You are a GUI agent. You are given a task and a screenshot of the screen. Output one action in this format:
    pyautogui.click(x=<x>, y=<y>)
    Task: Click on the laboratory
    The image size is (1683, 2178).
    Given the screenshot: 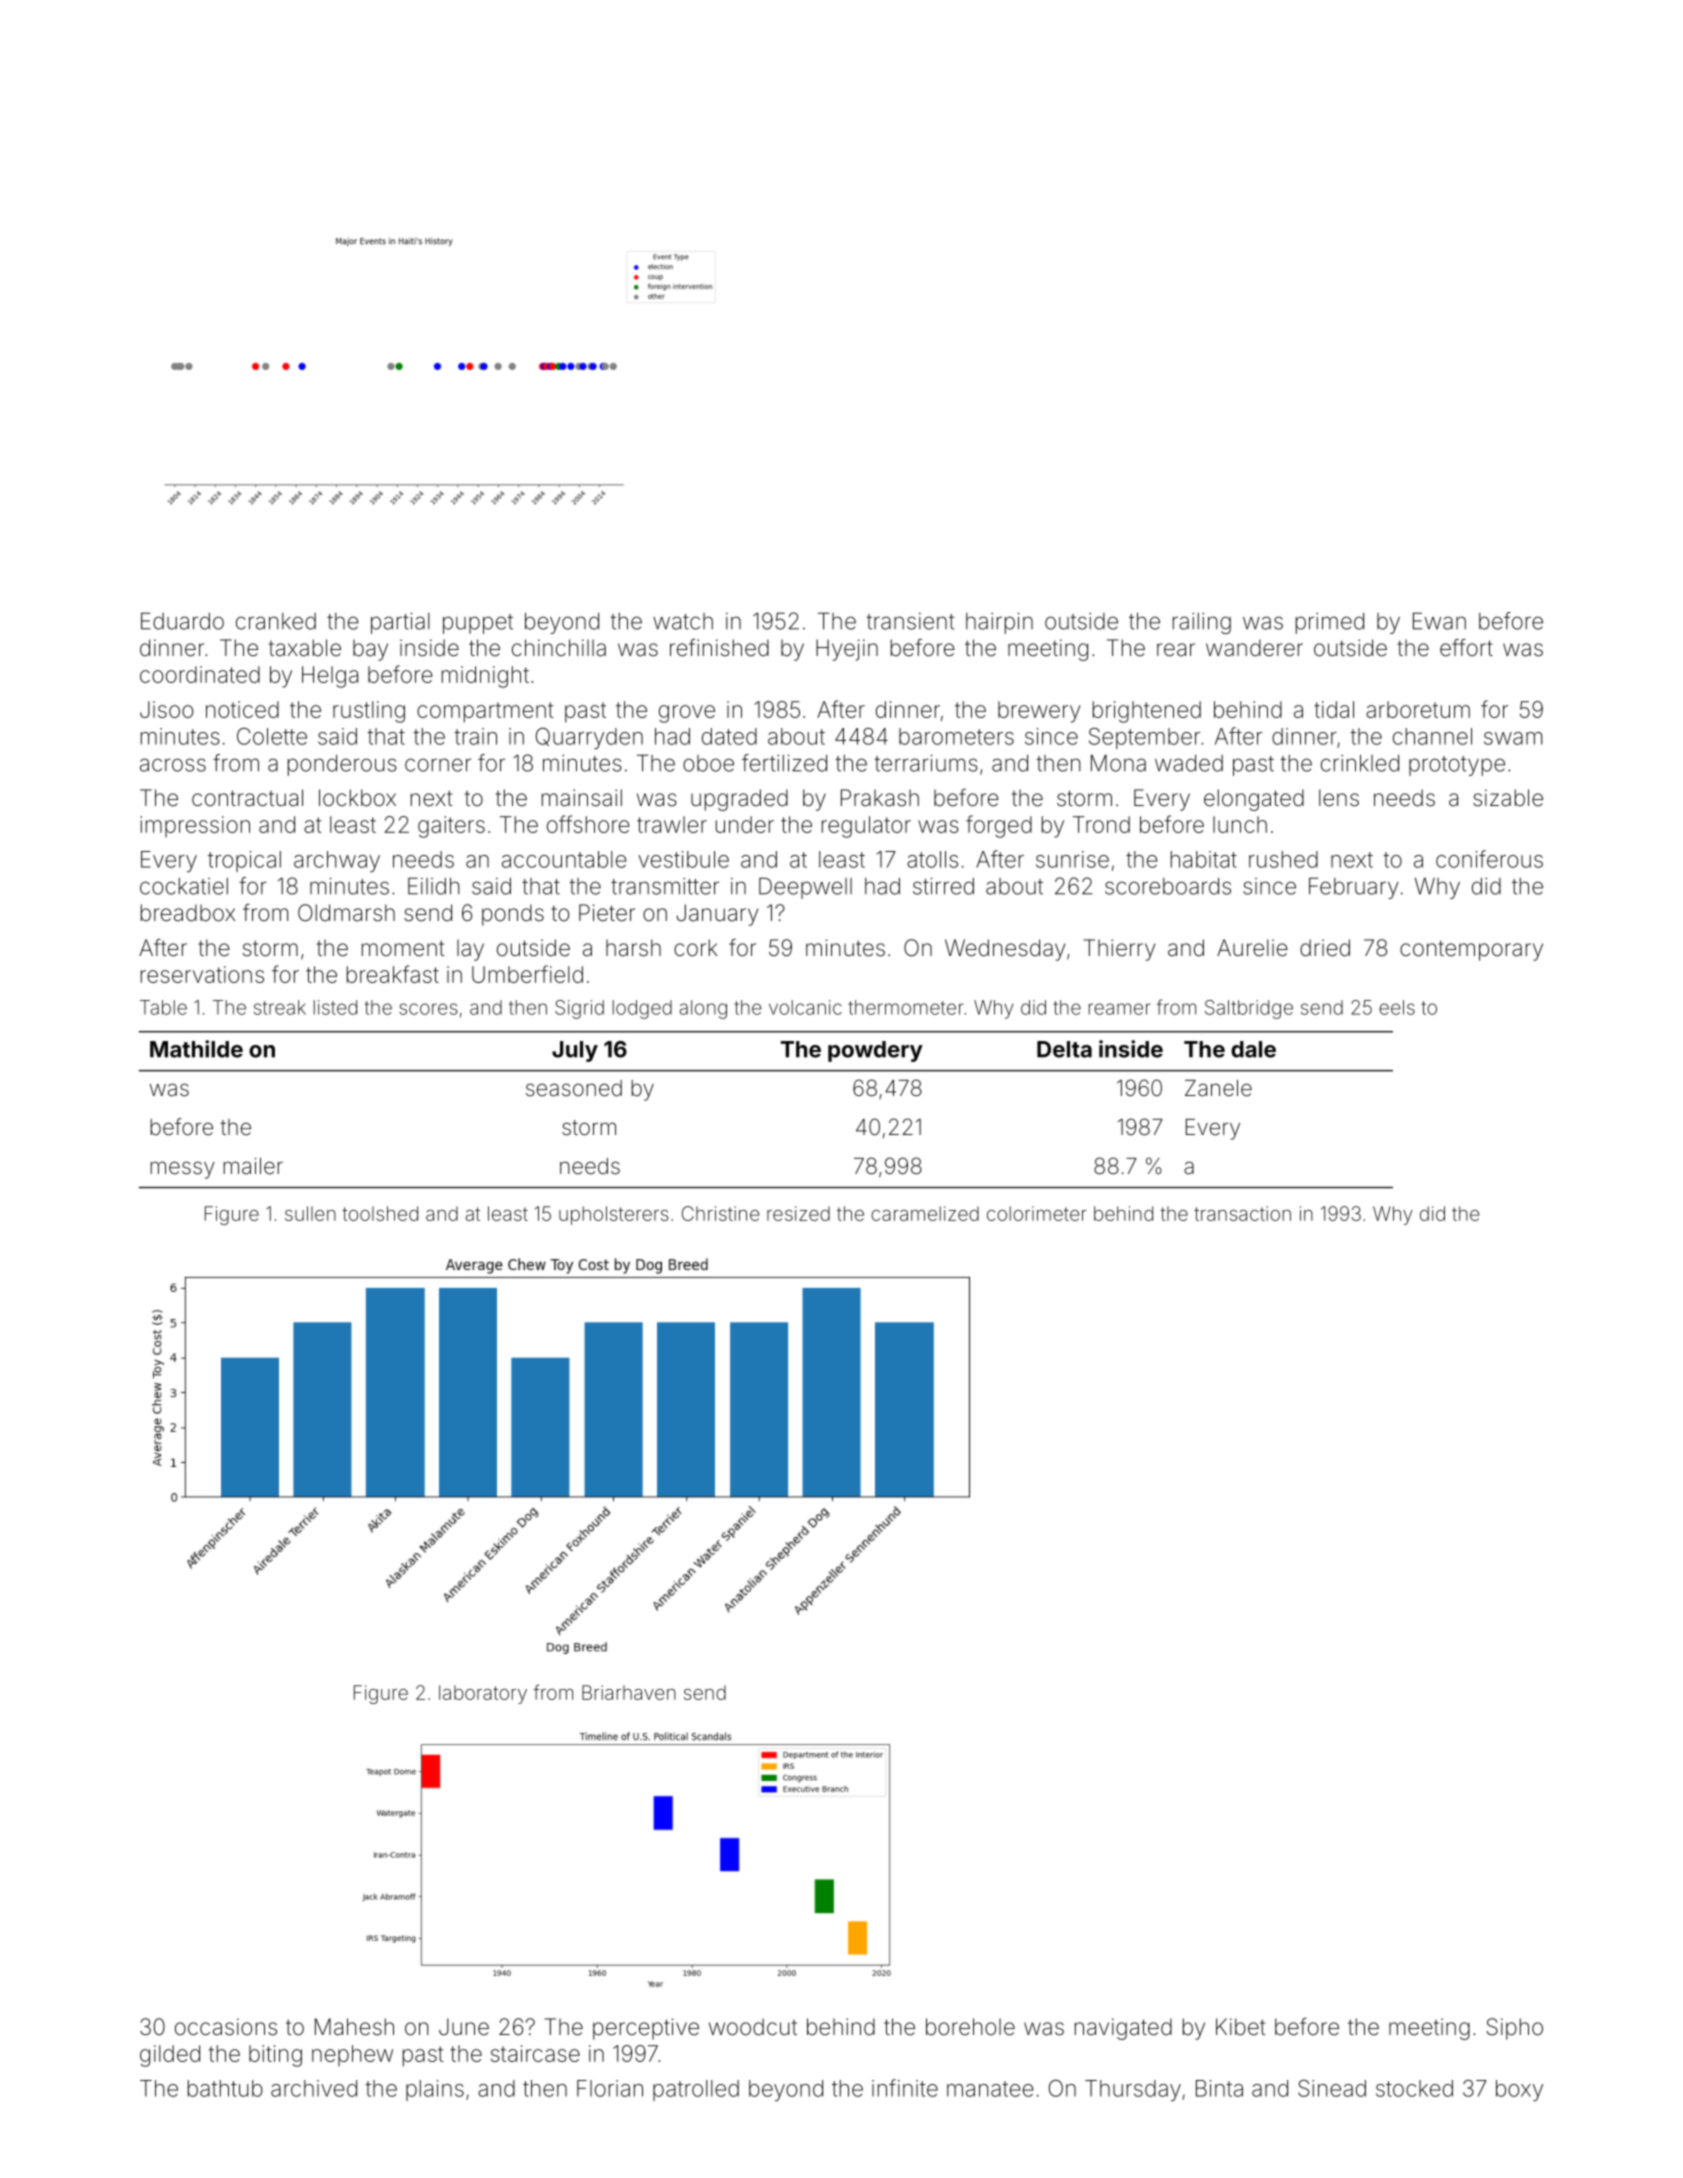 What is the action you would take?
    pyautogui.click(x=483, y=1694)
